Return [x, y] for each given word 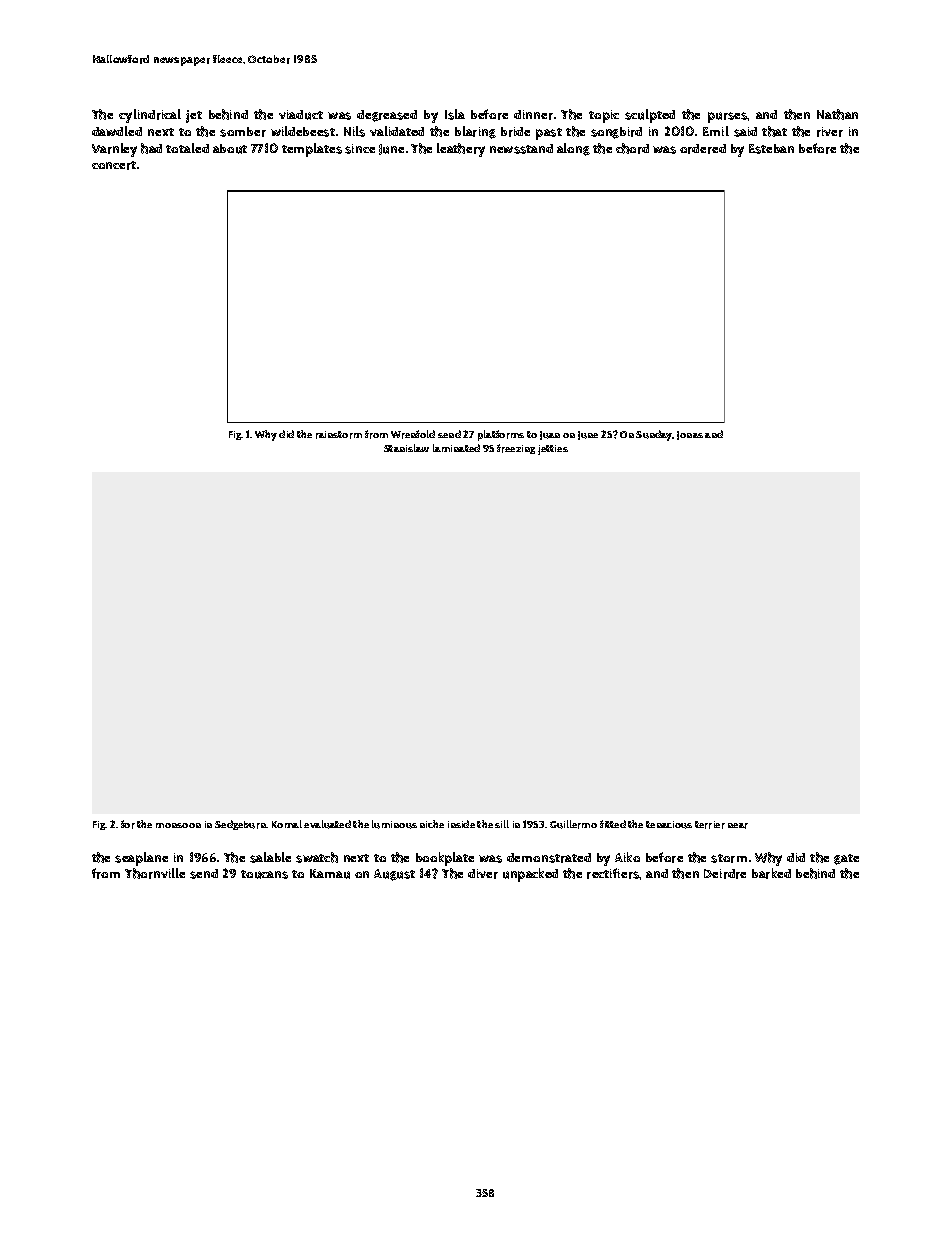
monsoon [178, 825]
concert [114, 165]
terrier [710, 825]
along [573, 149]
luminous [394, 824]
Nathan [837, 114]
